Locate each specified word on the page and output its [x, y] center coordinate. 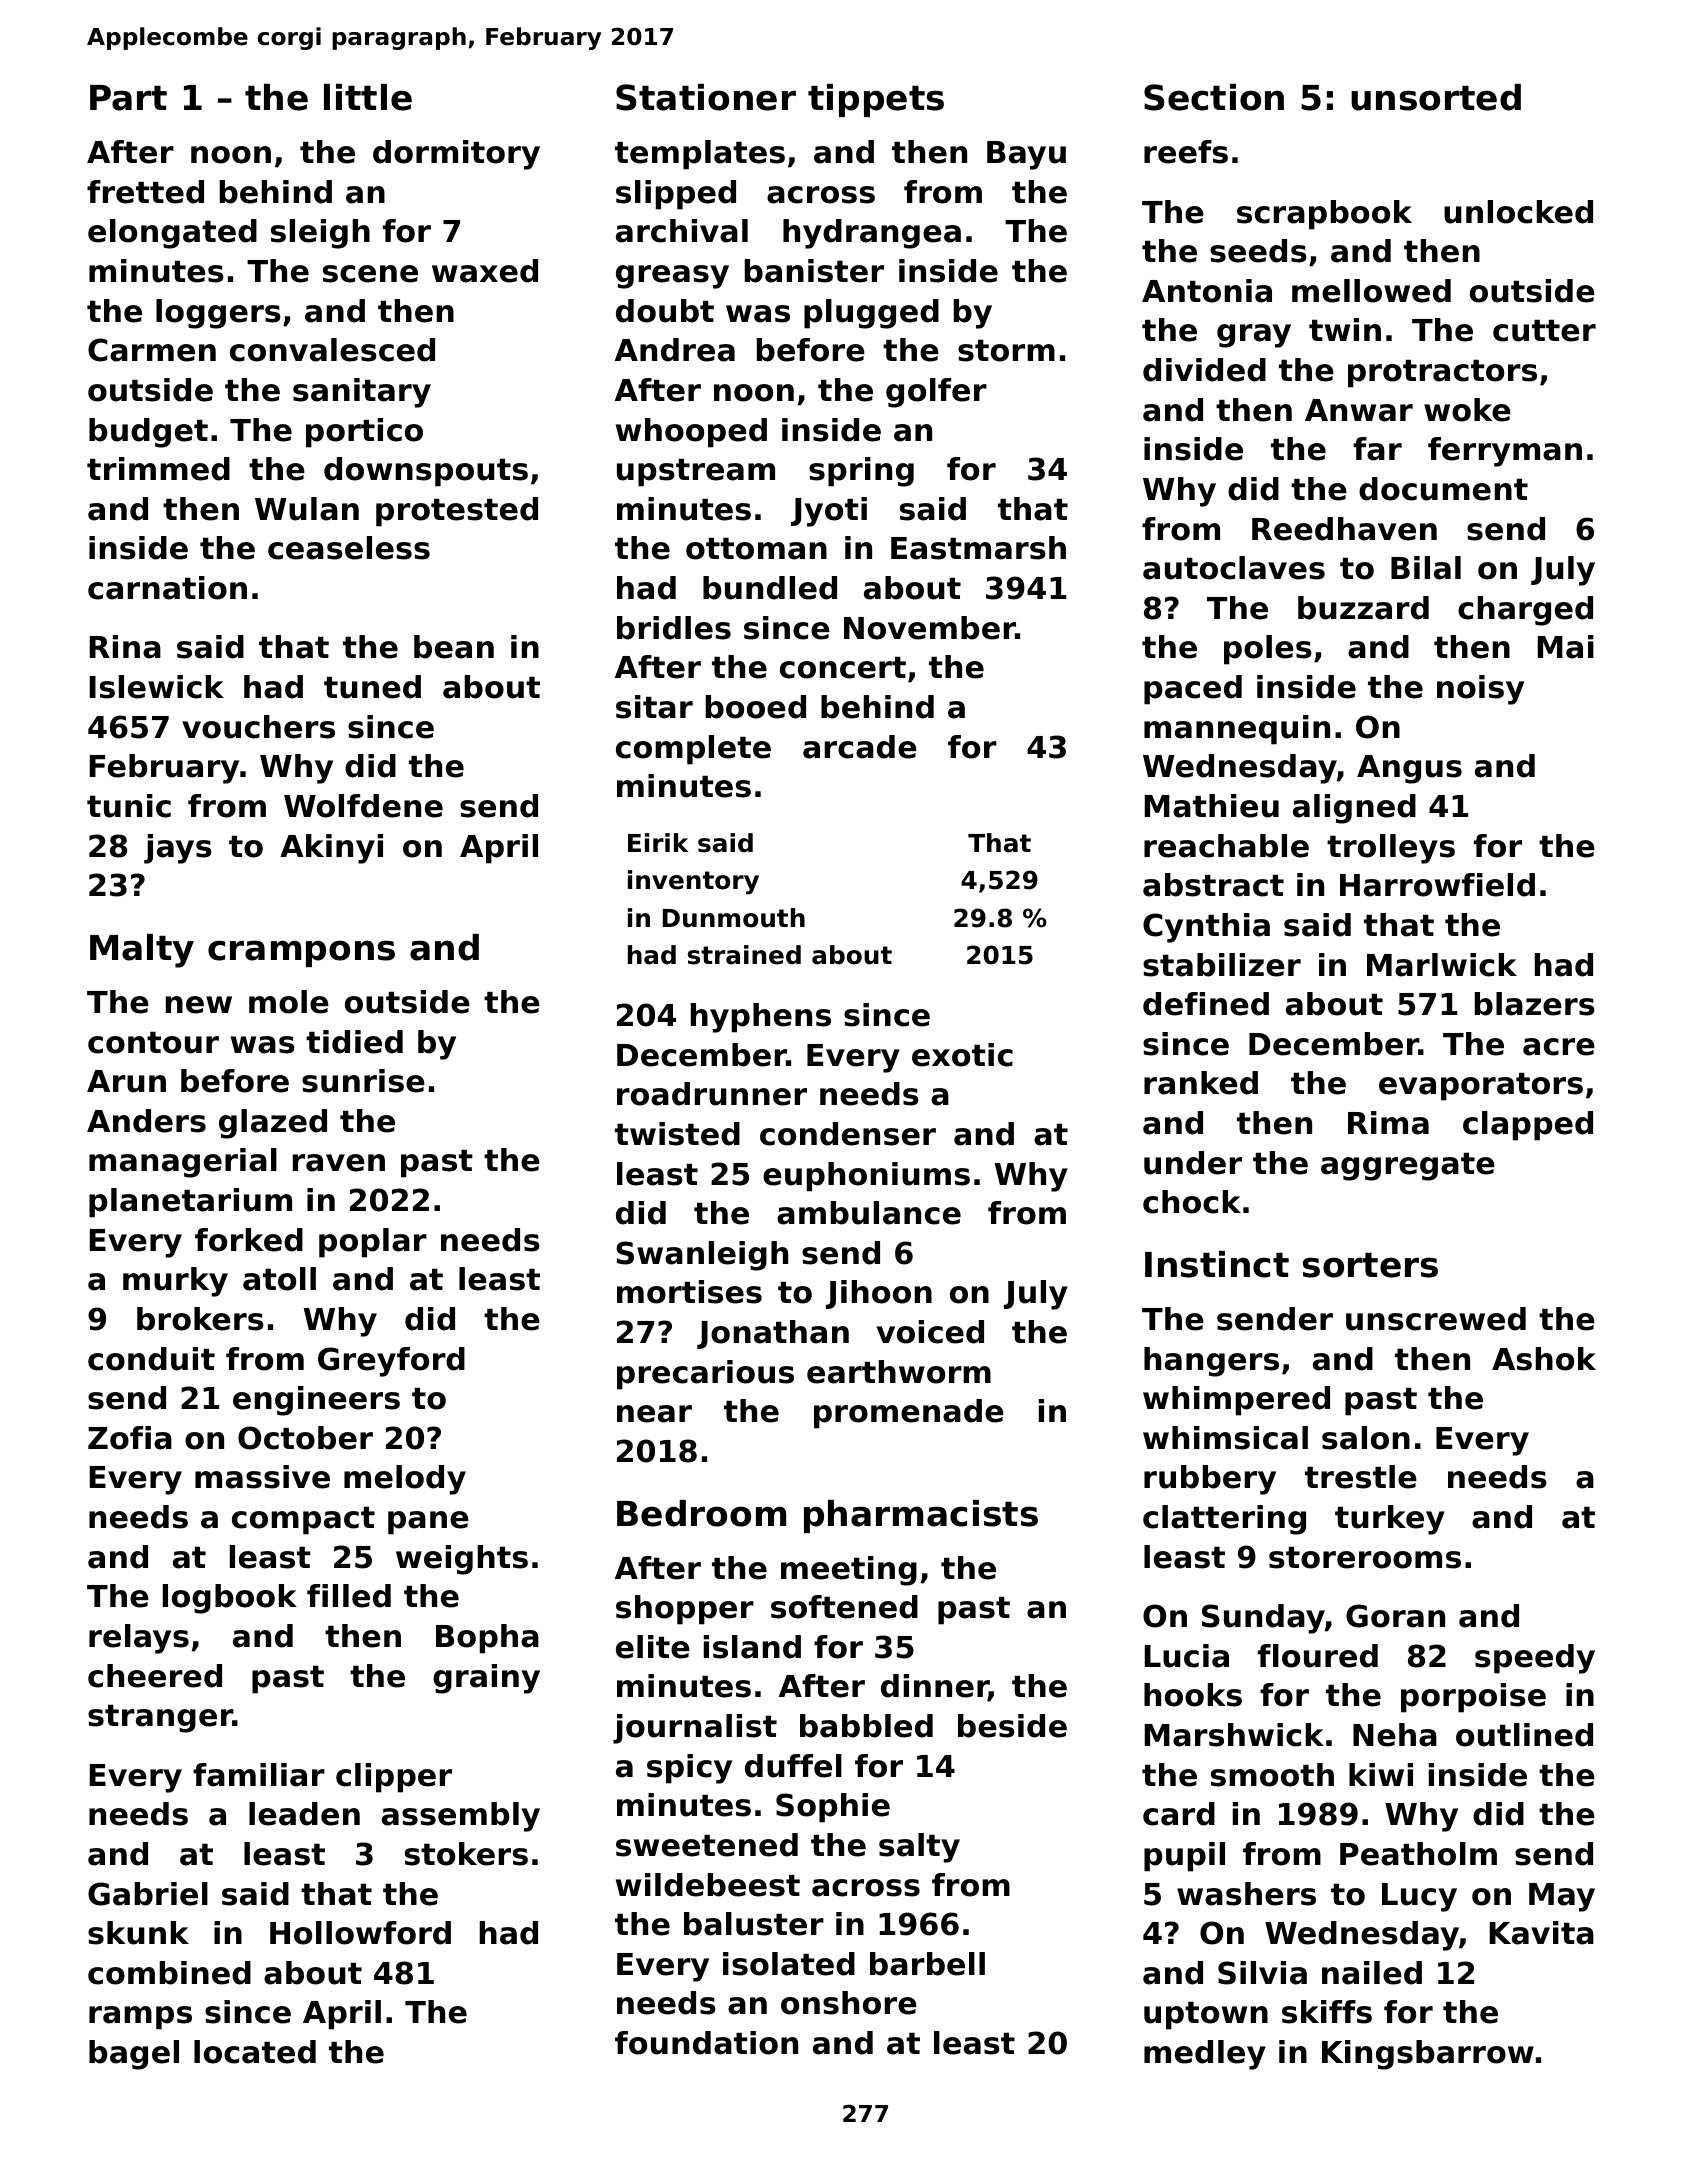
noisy [1480, 690]
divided [1204, 370]
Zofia [130, 1438]
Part [128, 98]
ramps [140, 2018]
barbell [927, 1964]
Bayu [1026, 155]
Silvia [1262, 1973]
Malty [142, 951]
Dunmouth [734, 918]
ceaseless [349, 548]
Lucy [1419, 1897]
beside [1012, 1726]
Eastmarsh [978, 548]
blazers [1535, 1004]
